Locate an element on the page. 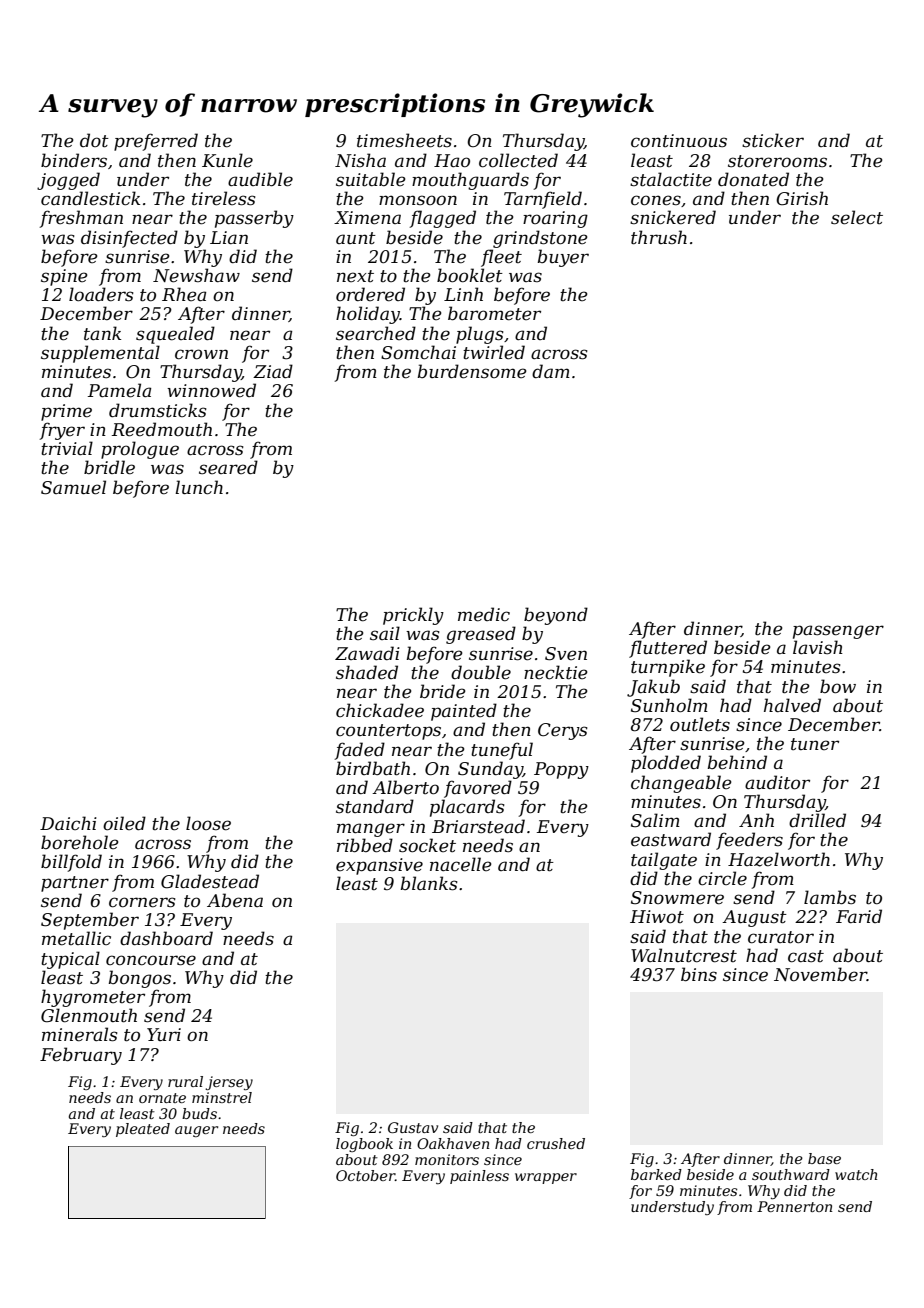 The image size is (924, 1308). Salim is located at coordinates (655, 820).
